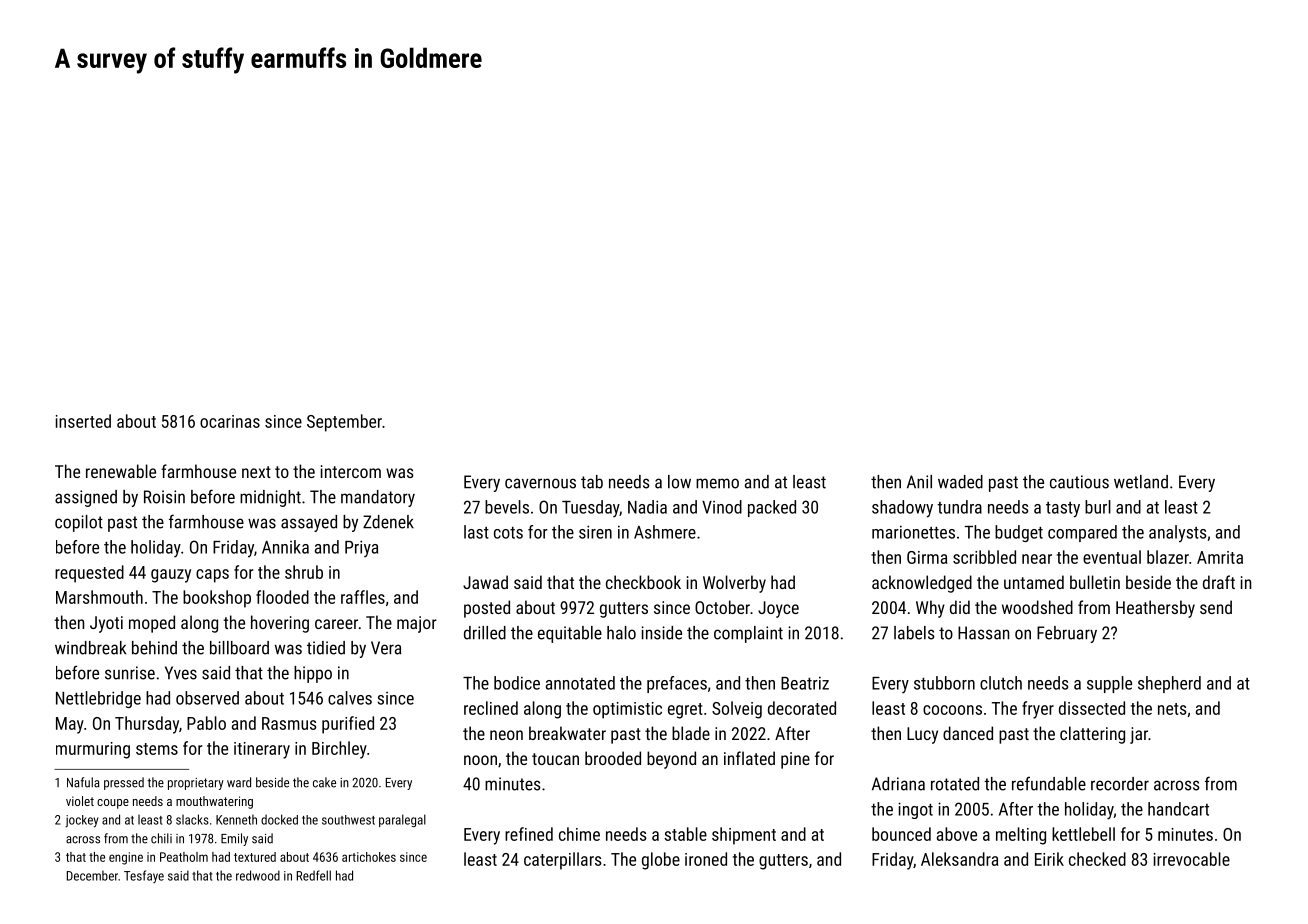 The height and width of the page is (924, 1308). What do you see at coordinates (661, 861) in the page?
I see `globe` at bounding box center [661, 861].
